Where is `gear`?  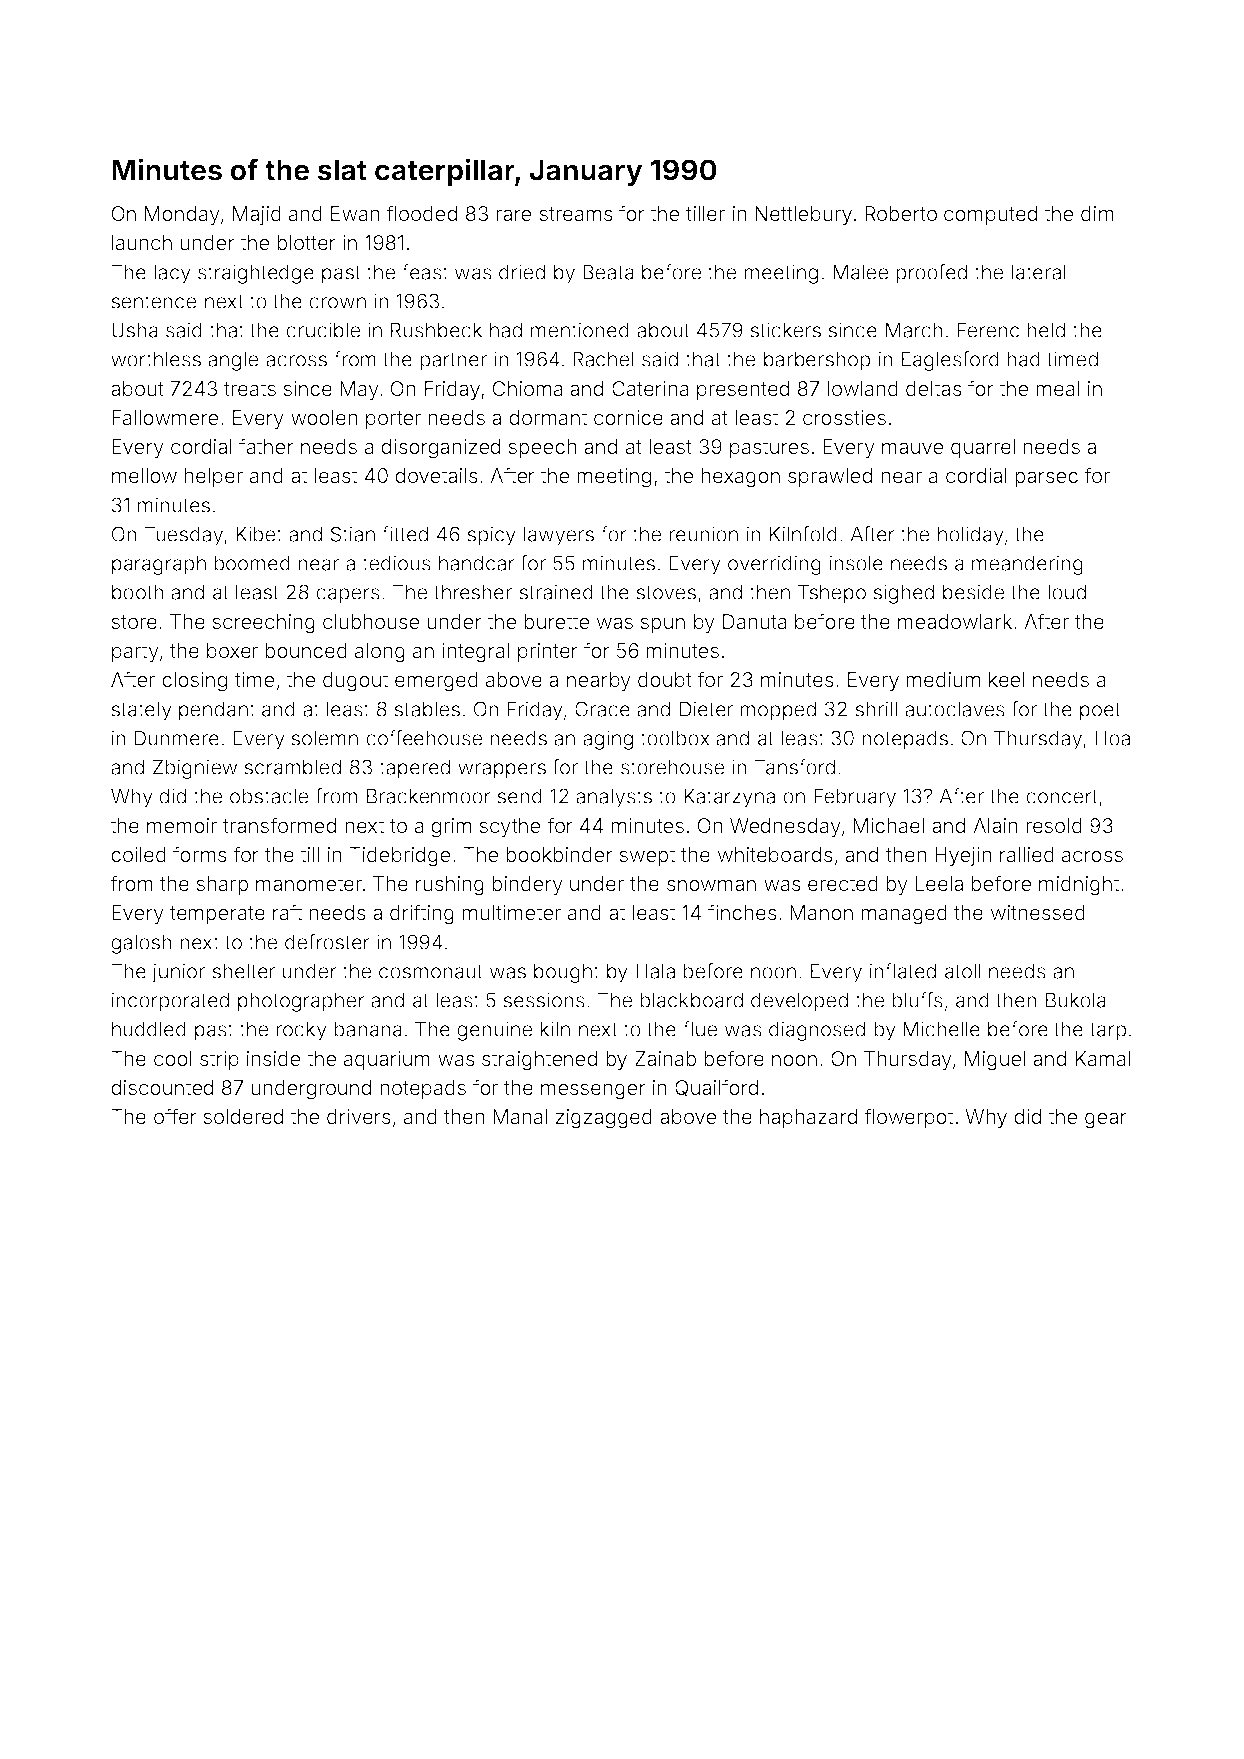
gear is located at coordinates (1106, 1120).
